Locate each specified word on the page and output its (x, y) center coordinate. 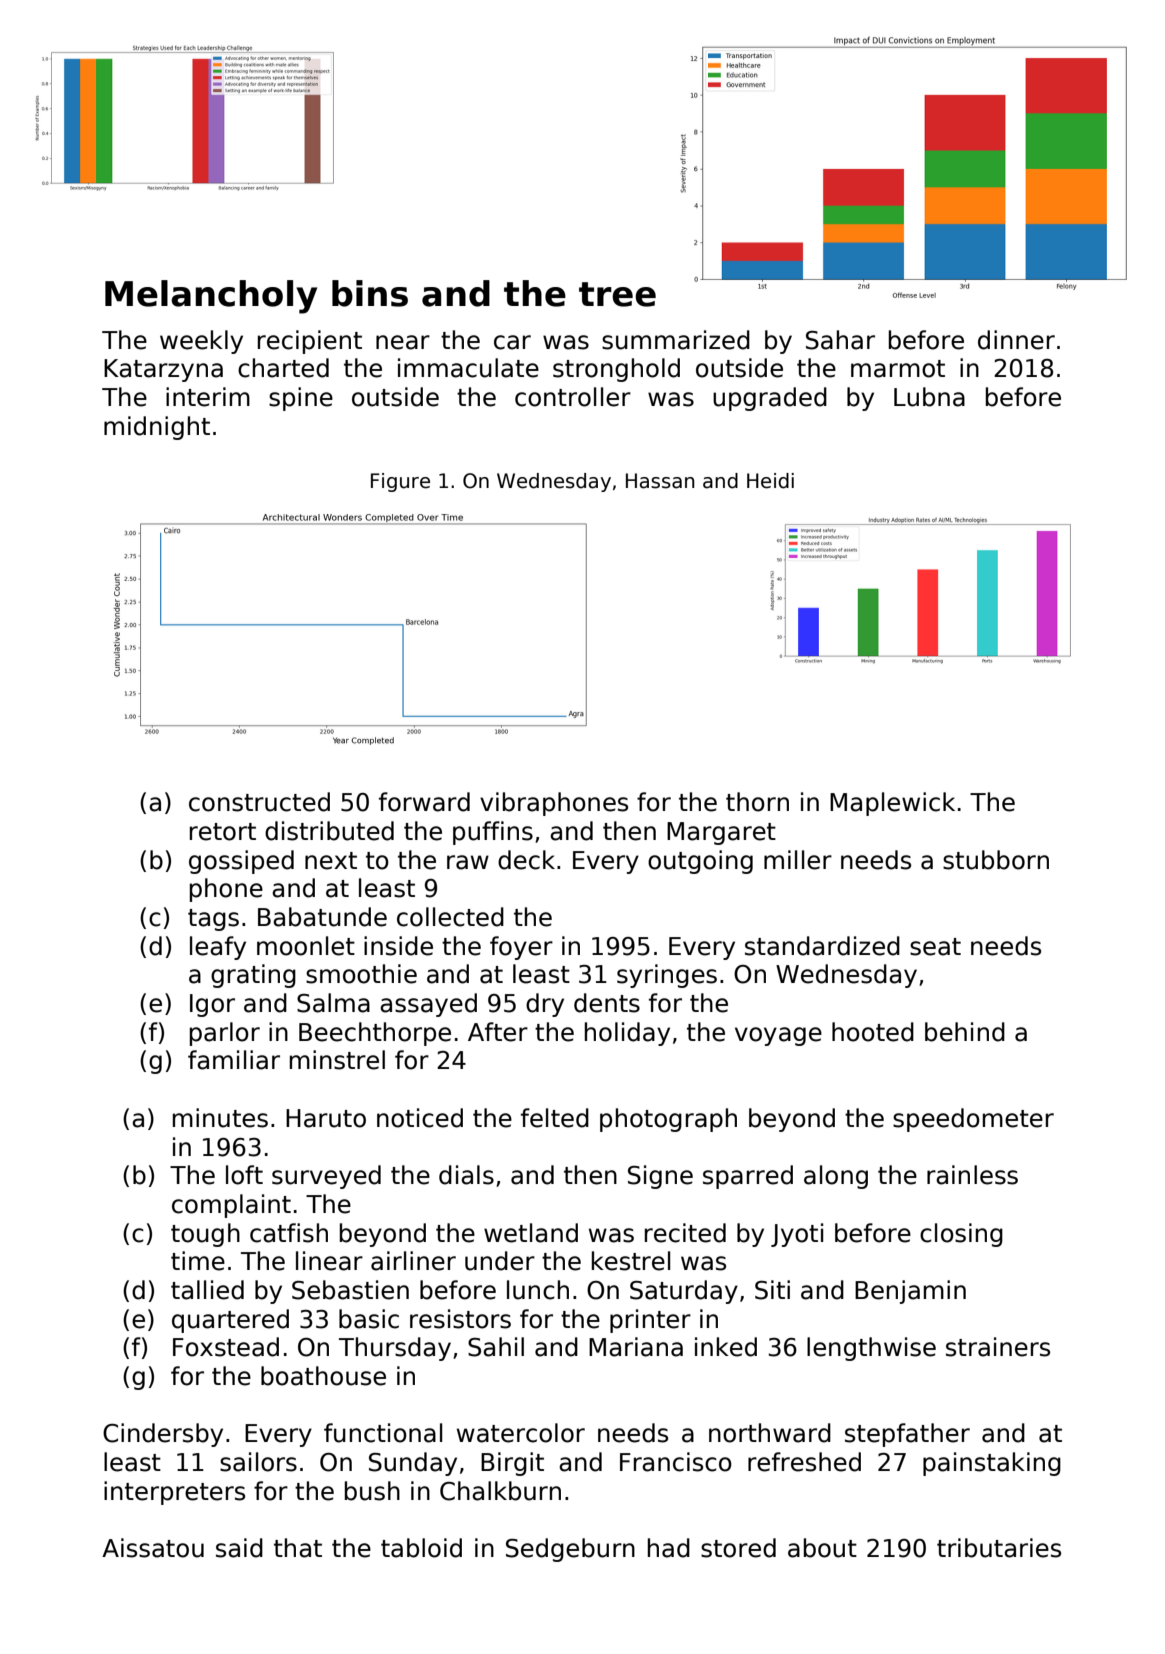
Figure (400, 482)
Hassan (660, 481)
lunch (538, 1290)
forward (424, 802)
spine (301, 399)
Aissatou (153, 1548)
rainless (972, 1175)
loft (244, 1175)
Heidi (770, 481)
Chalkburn (500, 1491)
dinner (1016, 340)
